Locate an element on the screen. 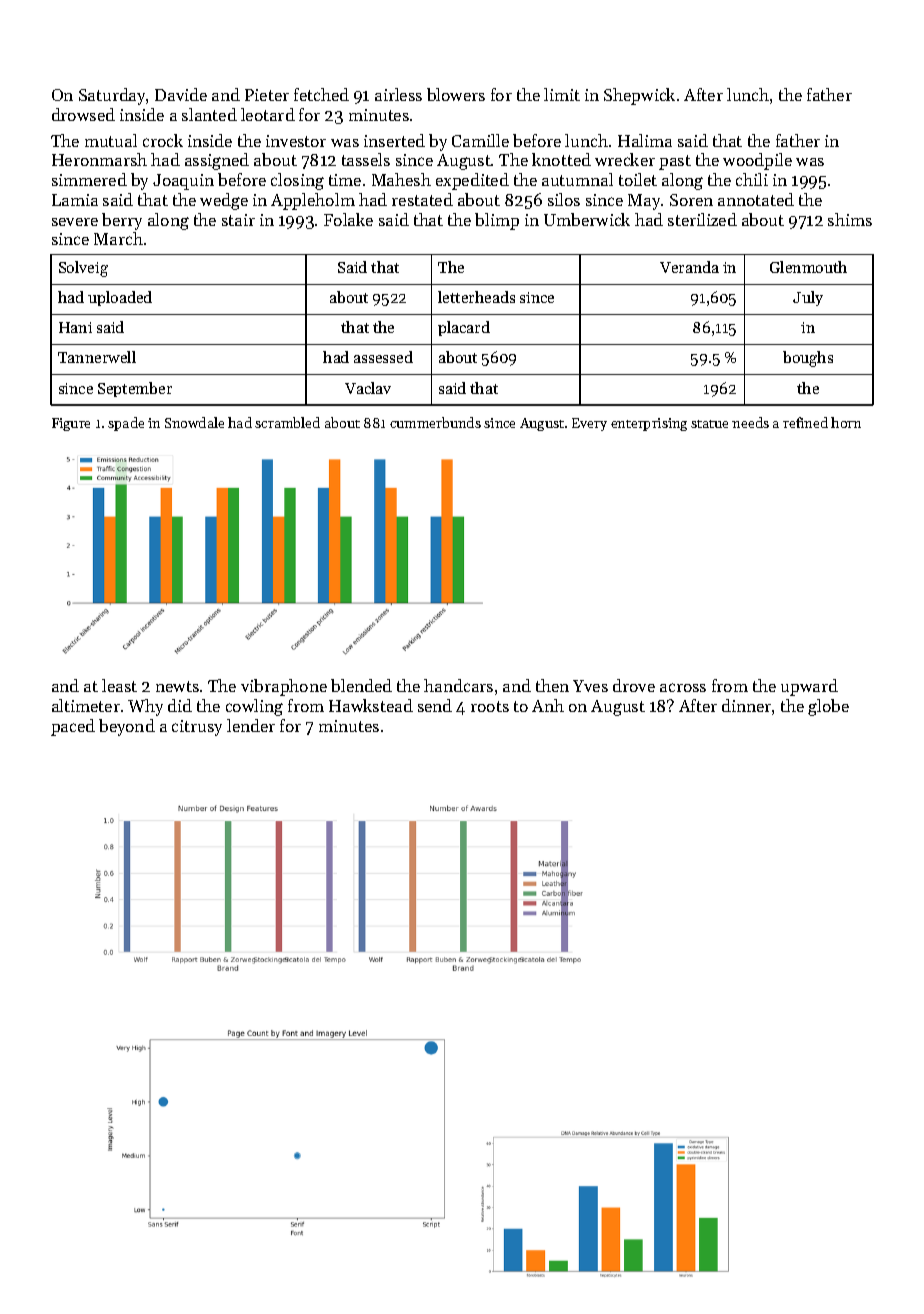 The image size is (924, 1314). enterprising is located at coordinates (649, 424).
